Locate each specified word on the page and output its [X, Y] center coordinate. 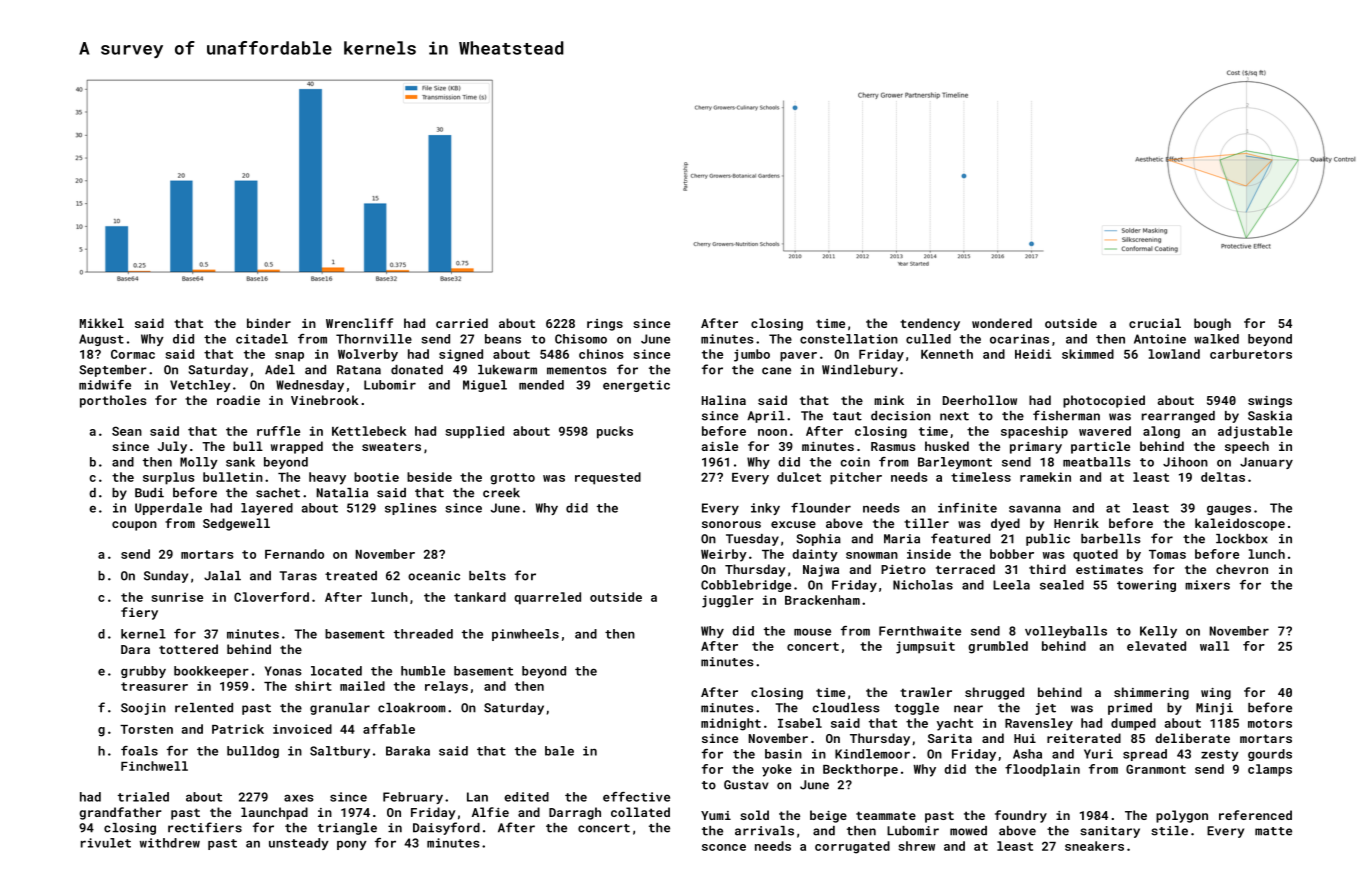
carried [462, 323]
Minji [1214, 709]
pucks [615, 432]
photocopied [1104, 401]
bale [559, 751]
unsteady [299, 844]
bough [1212, 324]
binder [269, 323]
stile [1169, 831]
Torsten [146, 729]
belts [487, 576]
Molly [199, 463]
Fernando [294, 554]
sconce [724, 847]
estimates [1109, 569]
